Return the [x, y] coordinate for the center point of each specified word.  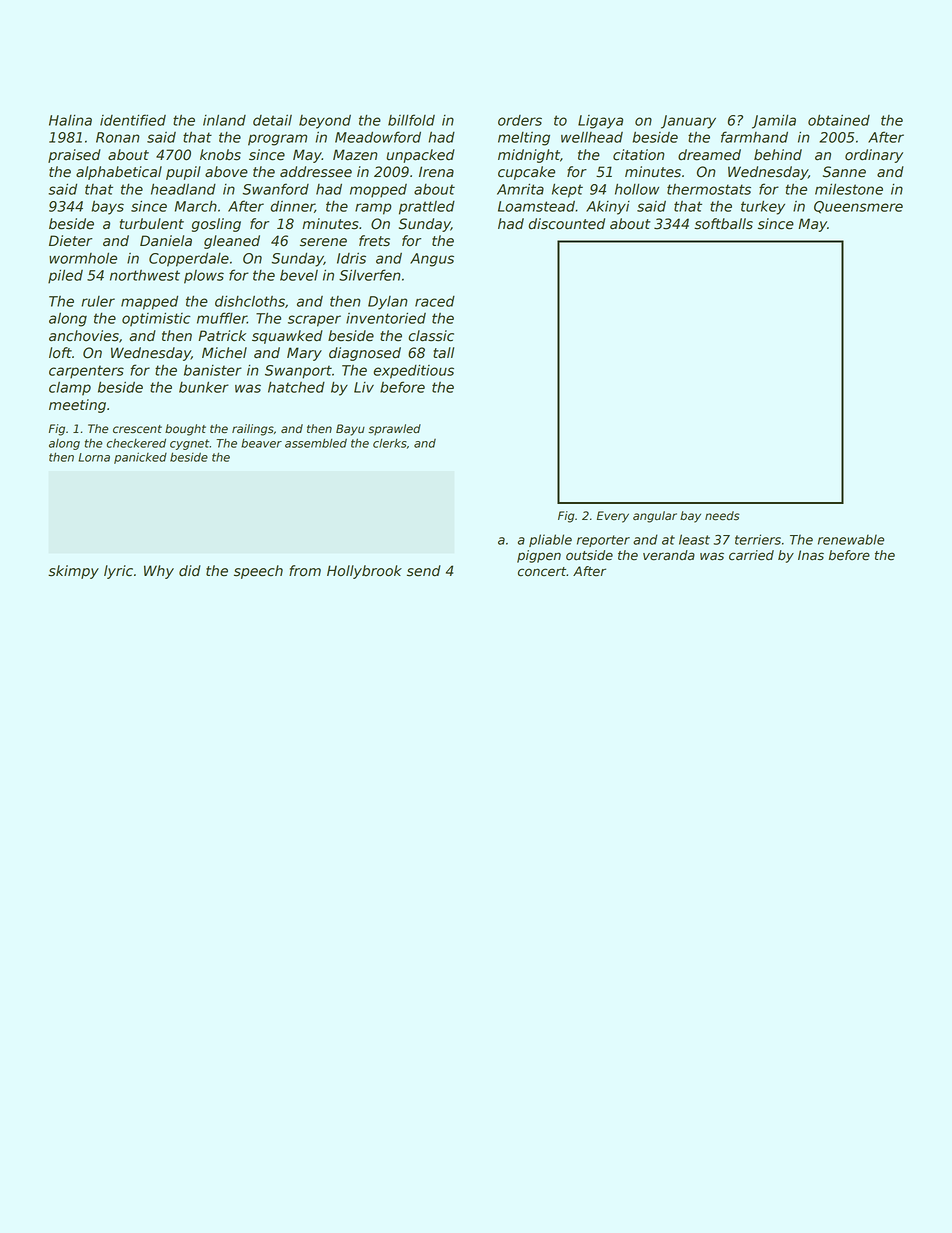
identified [133, 120]
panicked [140, 458]
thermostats [709, 189]
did [190, 571]
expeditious [413, 372]
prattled [427, 208]
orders [520, 120]
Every [613, 517]
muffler [222, 318]
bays [107, 207]
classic [431, 336]
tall [443, 352]
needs [722, 516]
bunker [204, 387]
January [688, 122]
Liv [364, 387]
